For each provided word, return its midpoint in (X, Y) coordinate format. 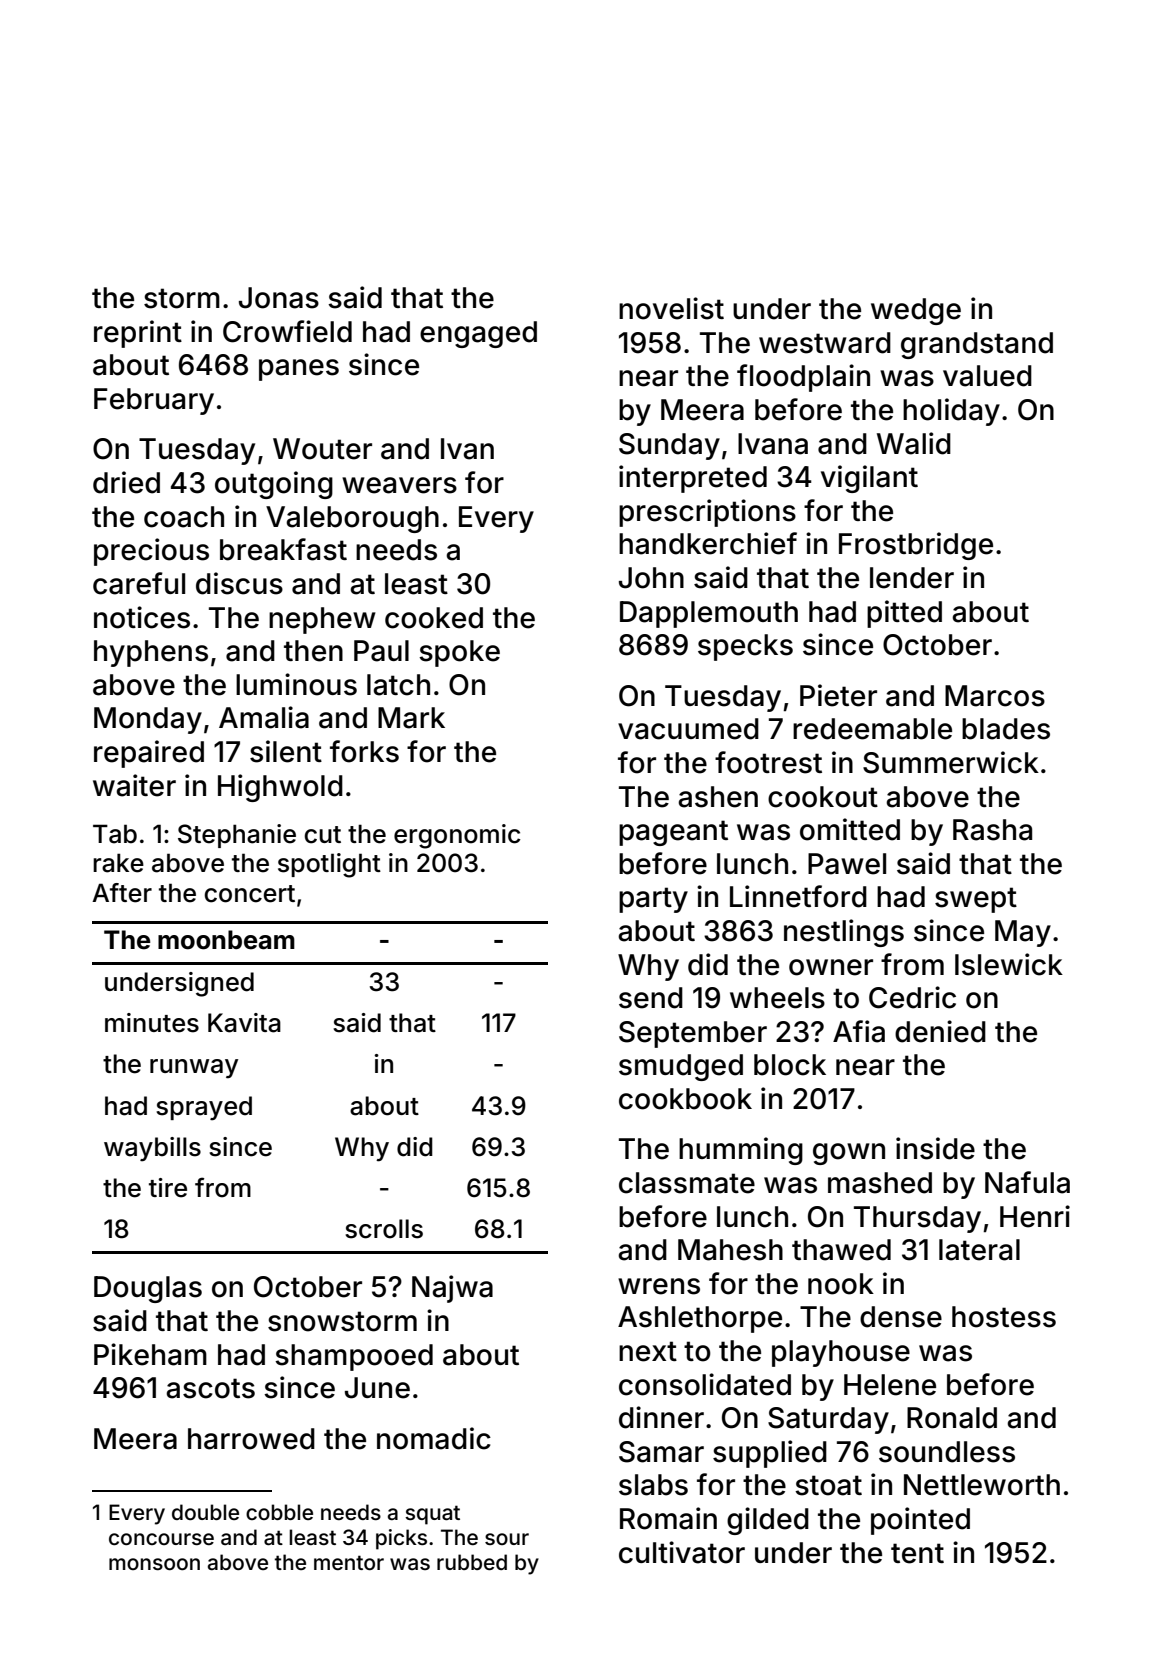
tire (168, 1188)
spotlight (329, 865)
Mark (411, 718)
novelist (671, 308)
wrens (659, 1286)
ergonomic (457, 836)
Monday (148, 720)
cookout (823, 797)
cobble (279, 1512)
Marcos (995, 696)
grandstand (977, 345)
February (154, 401)
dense (901, 1317)
